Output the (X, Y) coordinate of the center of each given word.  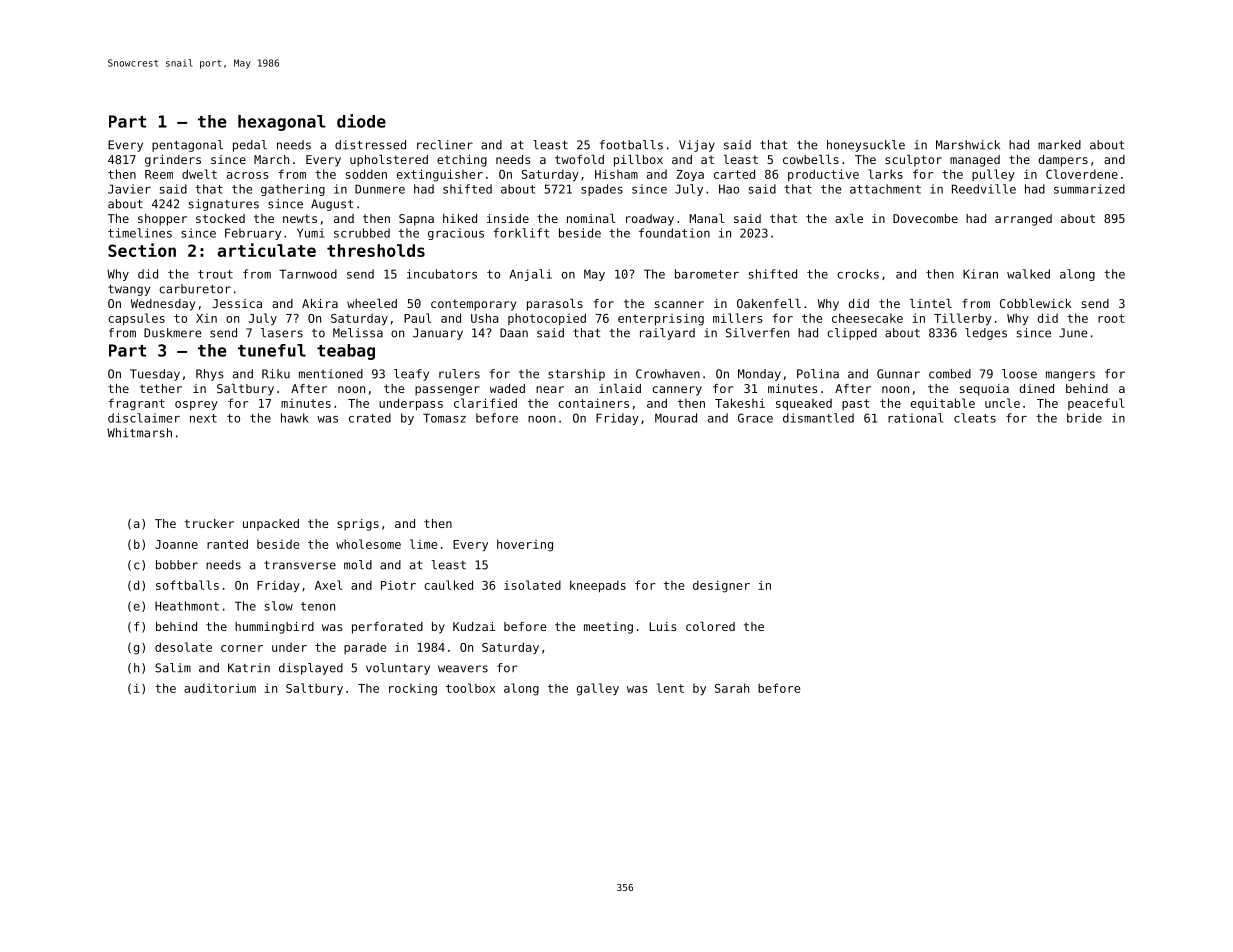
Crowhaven (668, 374)
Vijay (697, 146)
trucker (209, 523)
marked (1059, 145)
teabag (346, 352)
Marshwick (968, 145)
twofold (579, 159)
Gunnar (898, 374)
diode (361, 121)
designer (721, 586)
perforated (387, 628)
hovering (525, 545)
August (332, 205)
